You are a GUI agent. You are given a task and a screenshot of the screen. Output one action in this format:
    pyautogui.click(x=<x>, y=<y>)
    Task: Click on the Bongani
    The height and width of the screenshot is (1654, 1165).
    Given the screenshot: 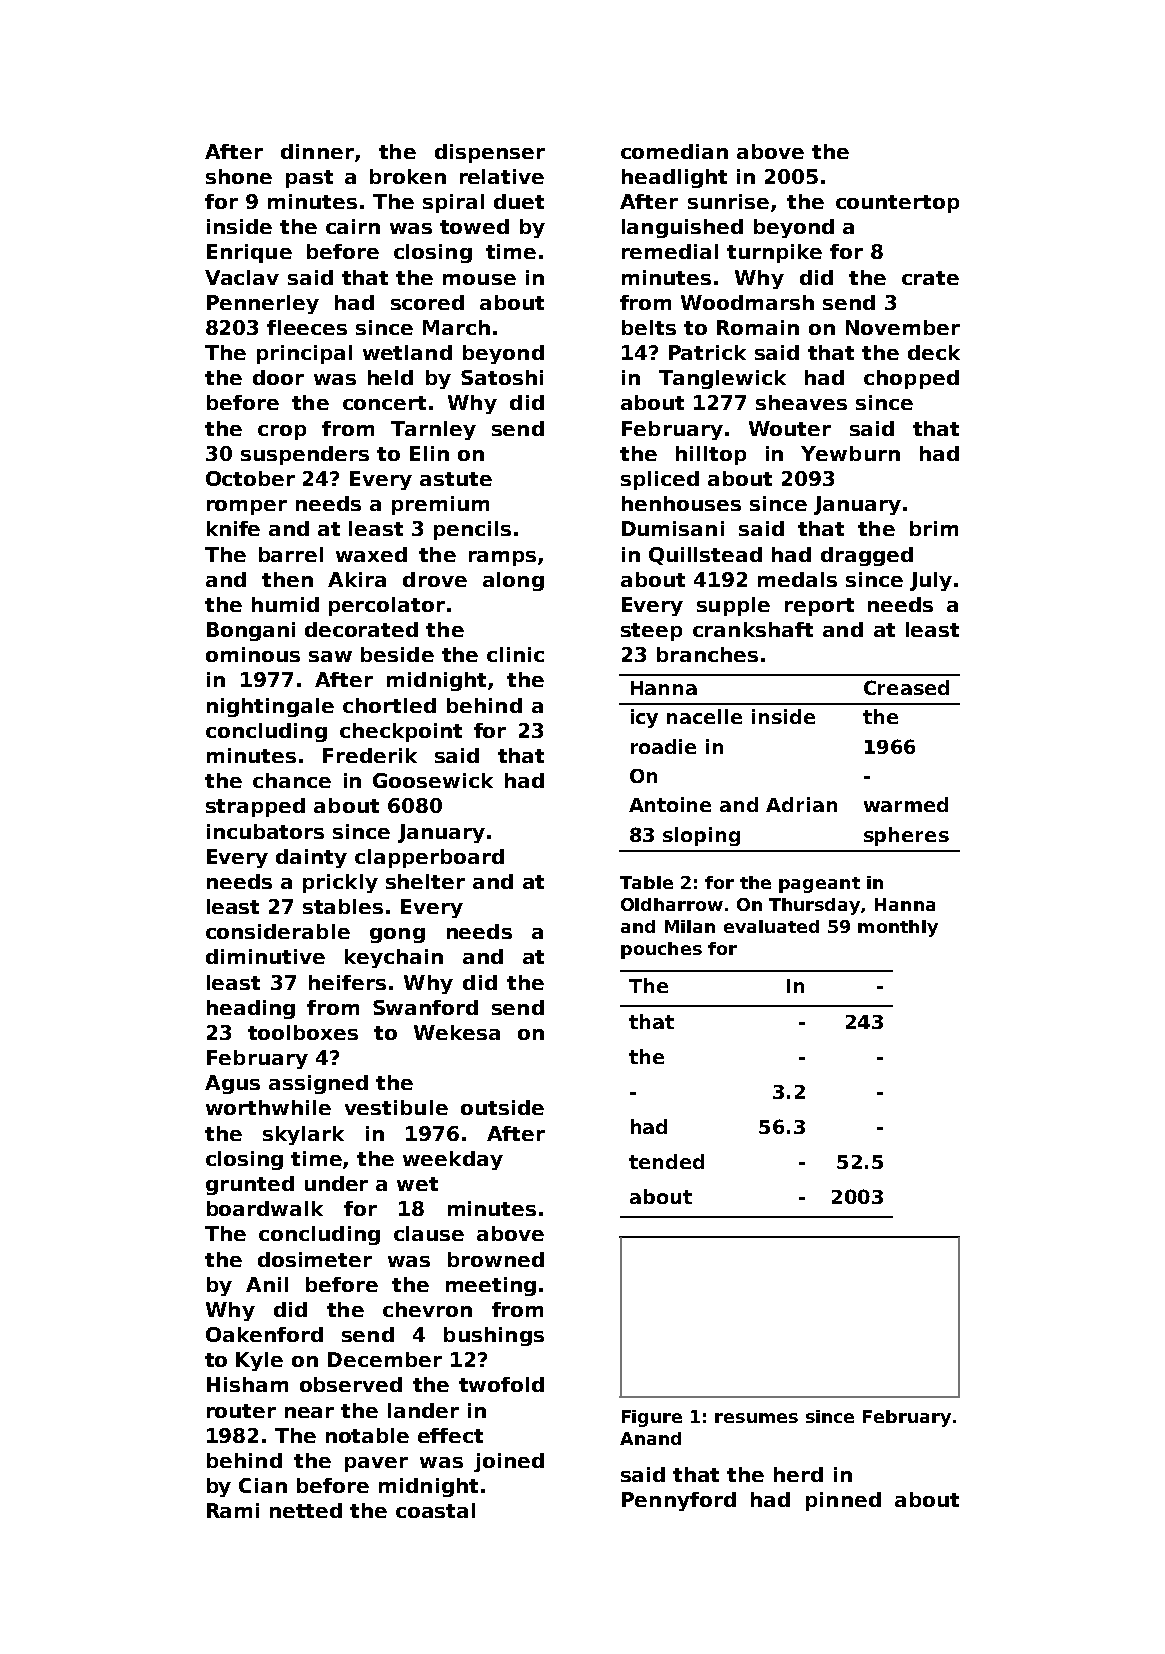 What is the action you would take?
    pyautogui.click(x=251, y=631)
